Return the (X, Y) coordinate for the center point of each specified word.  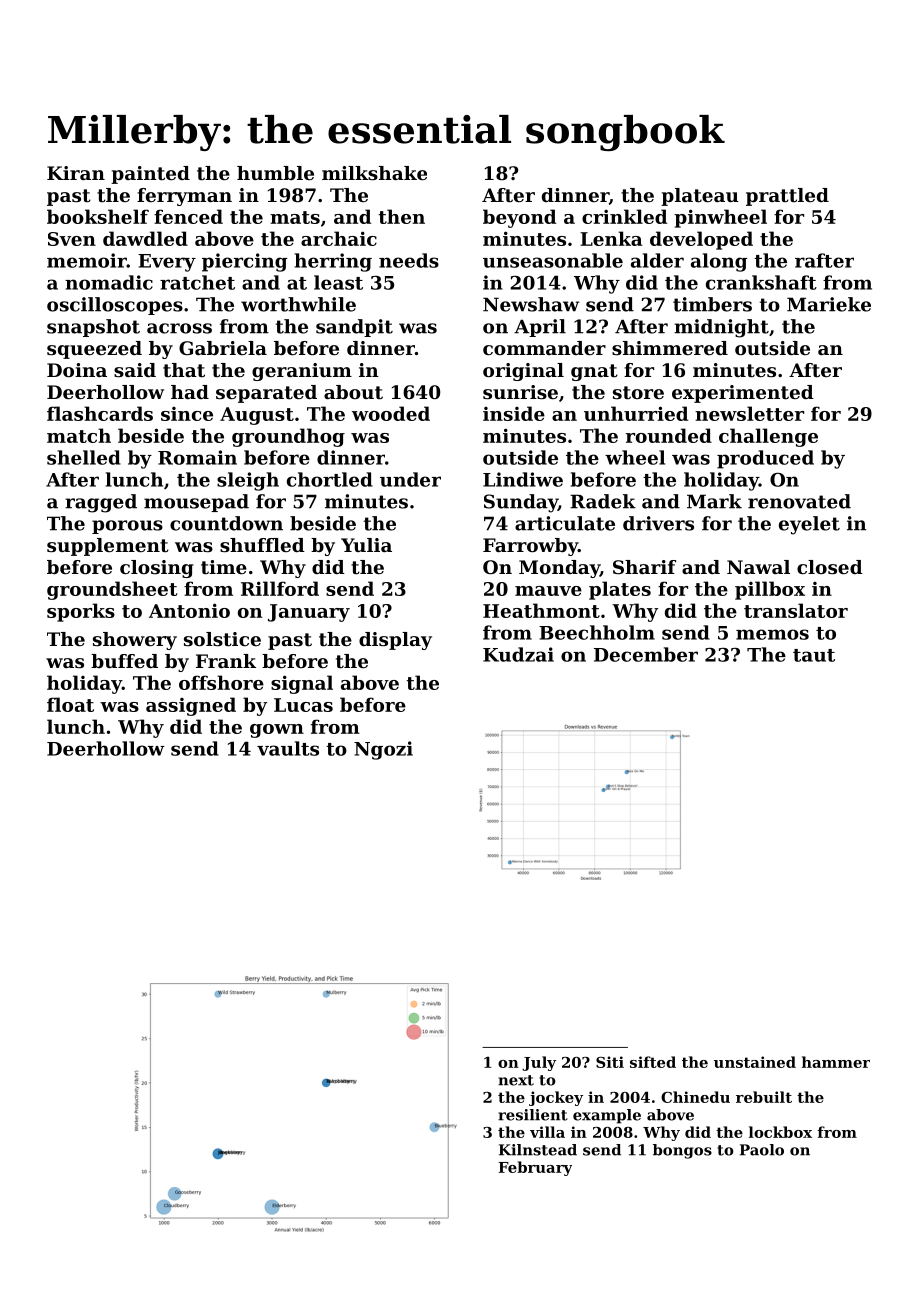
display (395, 641)
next (516, 1080)
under (410, 479)
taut (814, 655)
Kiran (76, 173)
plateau (700, 197)
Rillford (280, 588)
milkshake (374, 173)
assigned (191, 706)
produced (765, 459)
